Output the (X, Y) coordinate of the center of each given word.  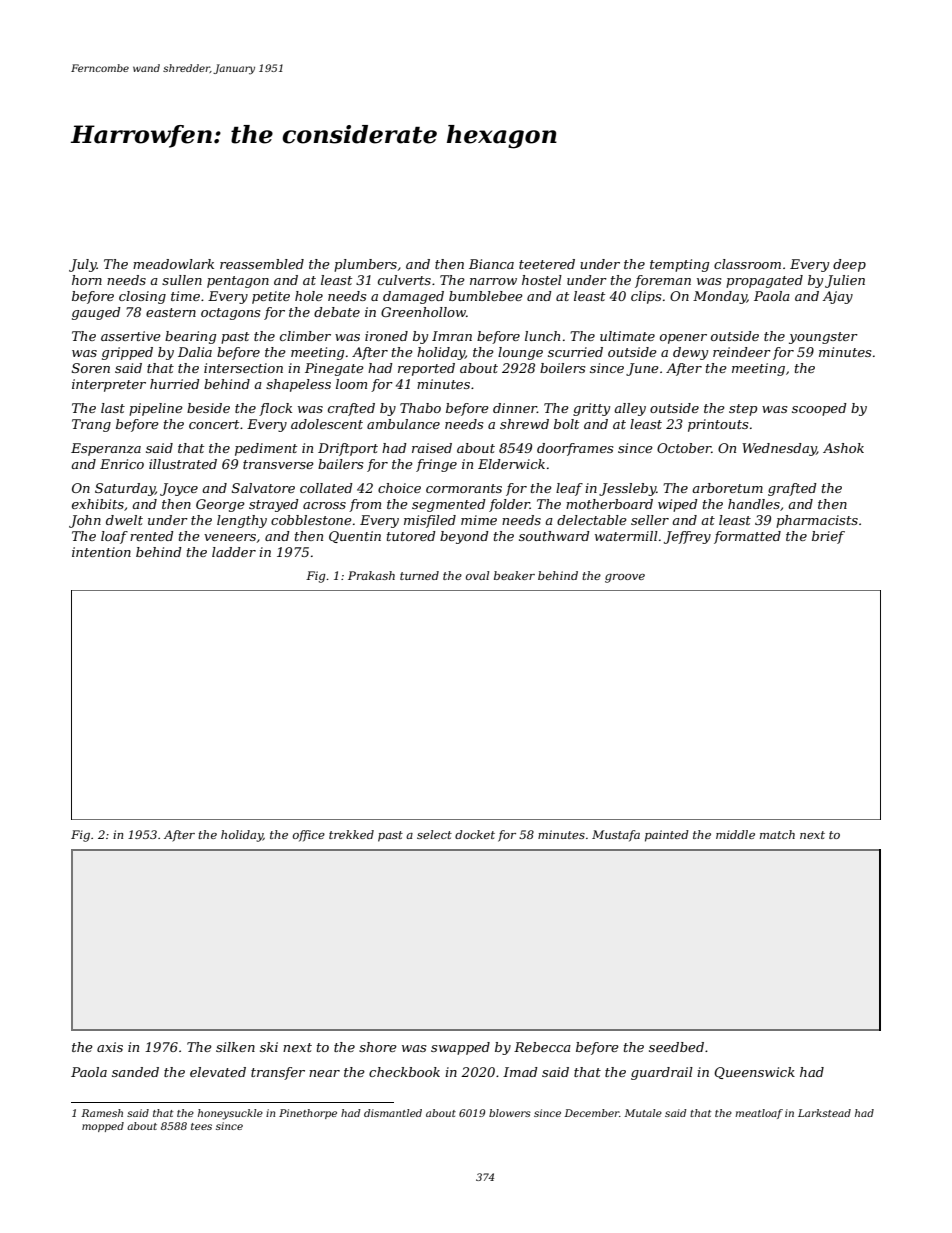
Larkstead (824, 1113)
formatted (747, 537)
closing (142, 297)
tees (201, 1126)
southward (554, 536)
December (591, 1113)
